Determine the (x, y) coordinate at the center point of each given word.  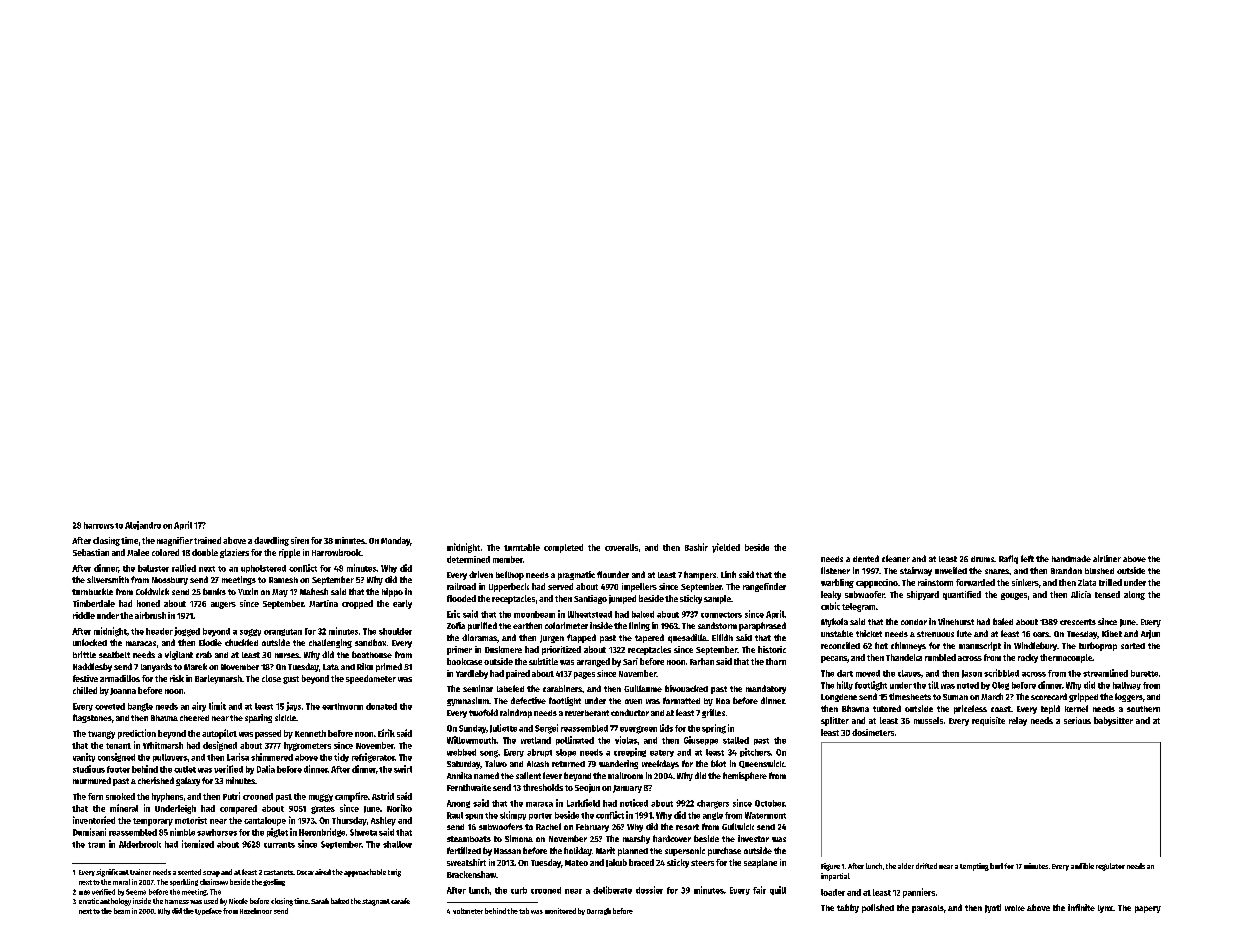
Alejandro (143, 525)
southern (1143, 709)
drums (982, 559)
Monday (395, 541)
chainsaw (214, 882)
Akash (538, 764)
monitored (560, 911)
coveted (110, 706)
